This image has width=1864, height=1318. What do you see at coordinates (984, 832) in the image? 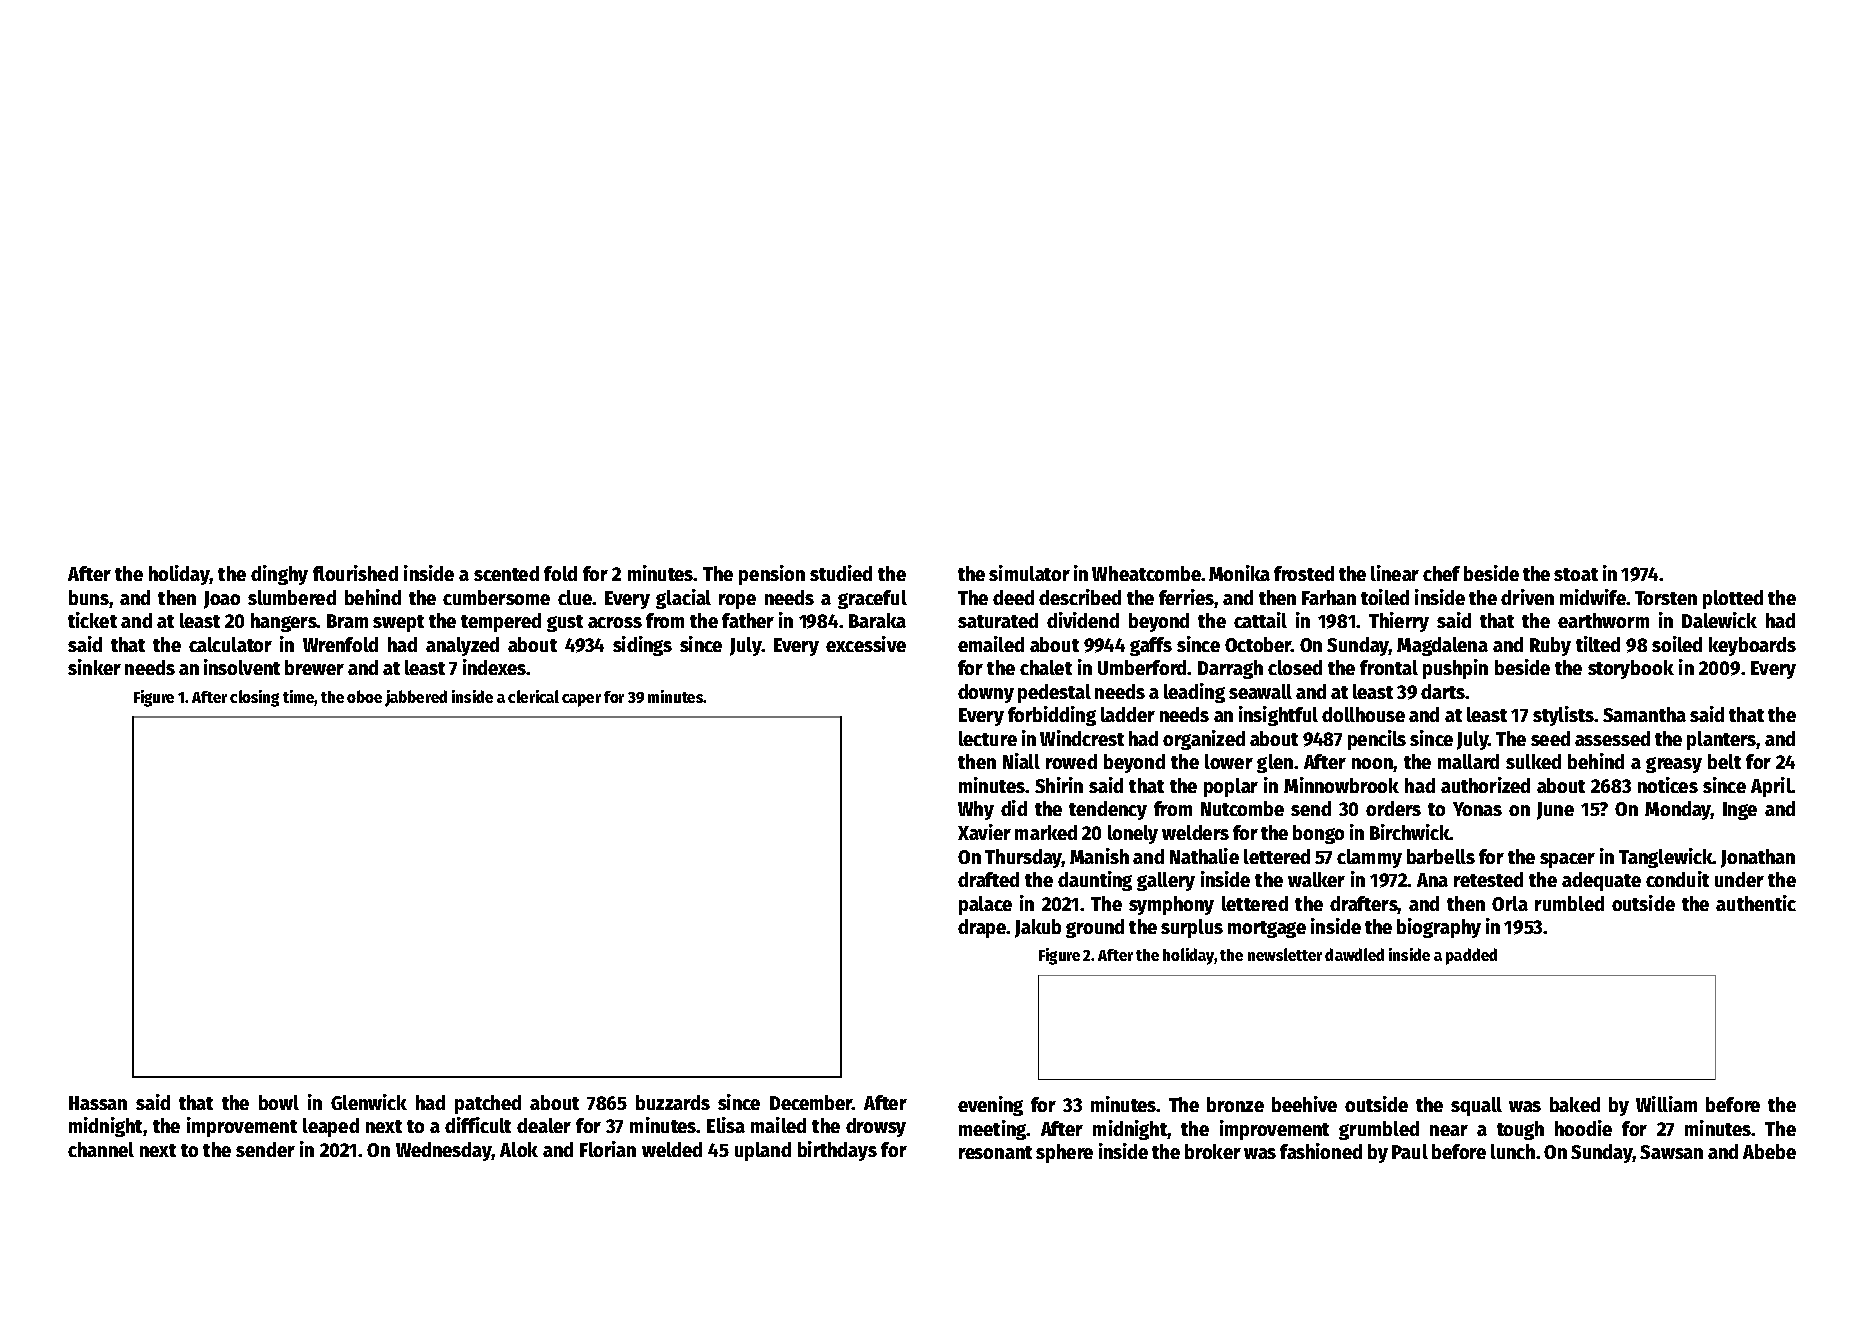
I see `Xavier` at bounding box center [984, 832].
